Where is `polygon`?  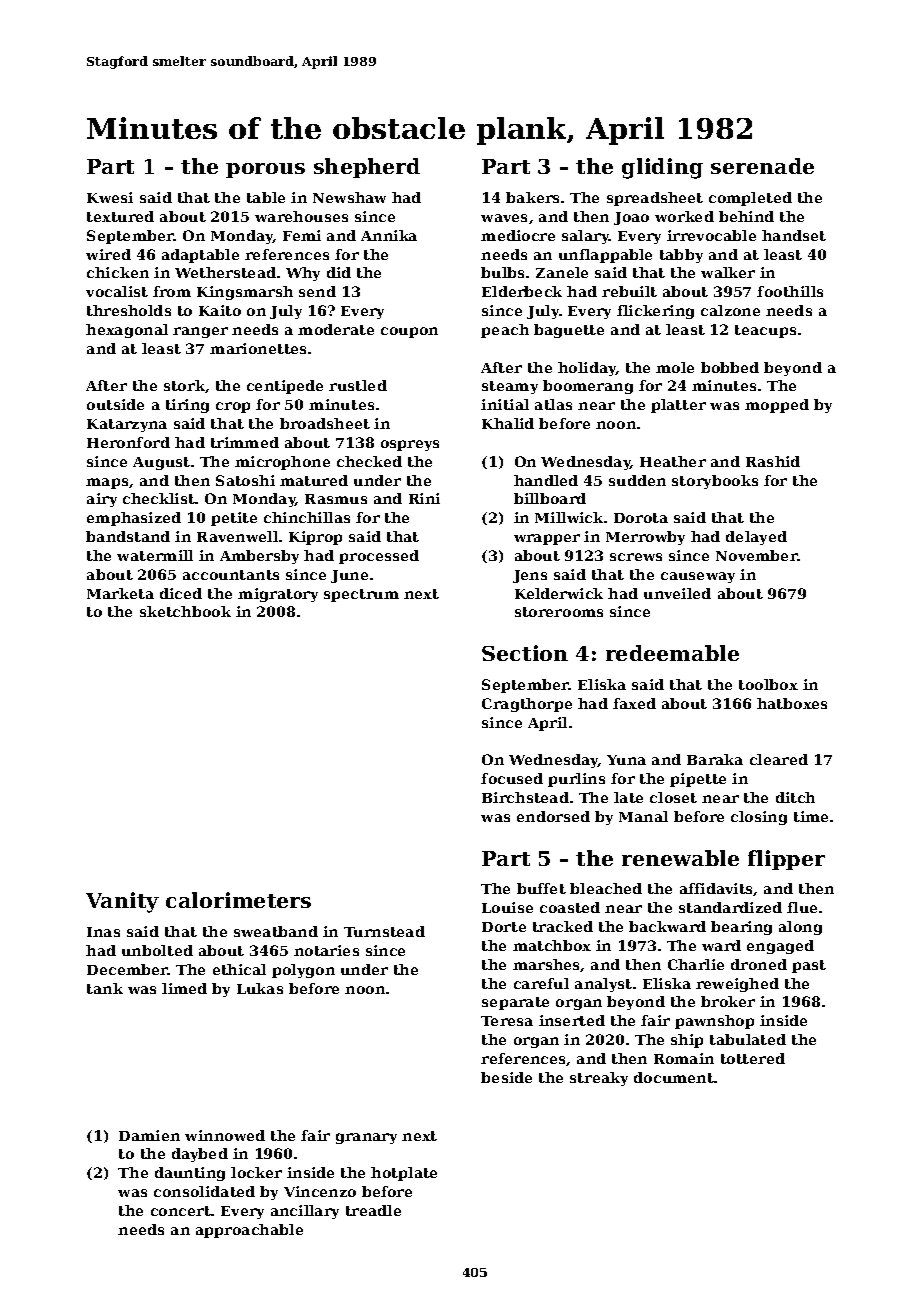
polygon is located at coordinates (303, 971).
